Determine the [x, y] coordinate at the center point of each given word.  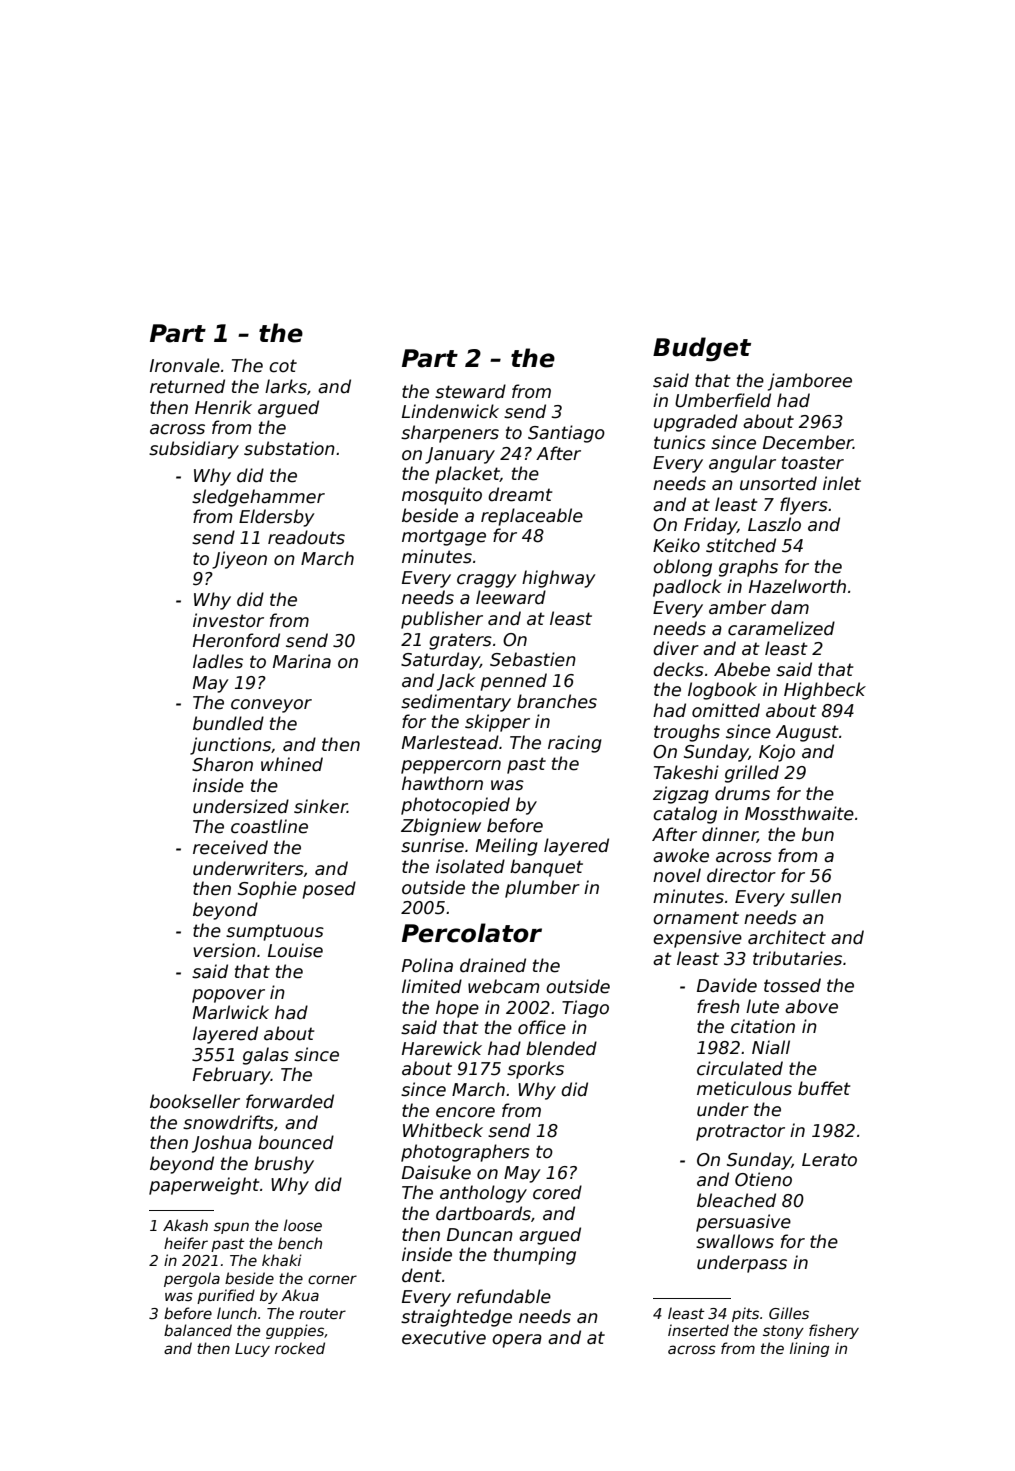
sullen [815, 896]
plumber [542, 889]
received [230, 847]
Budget [702, 349]
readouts [306, 537]
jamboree [810, 382]
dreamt [520, 494]
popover [228, 996]
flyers [804, 506]
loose [303, 1225]
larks [286, 386]
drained [493, 965]
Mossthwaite [799, 813]
